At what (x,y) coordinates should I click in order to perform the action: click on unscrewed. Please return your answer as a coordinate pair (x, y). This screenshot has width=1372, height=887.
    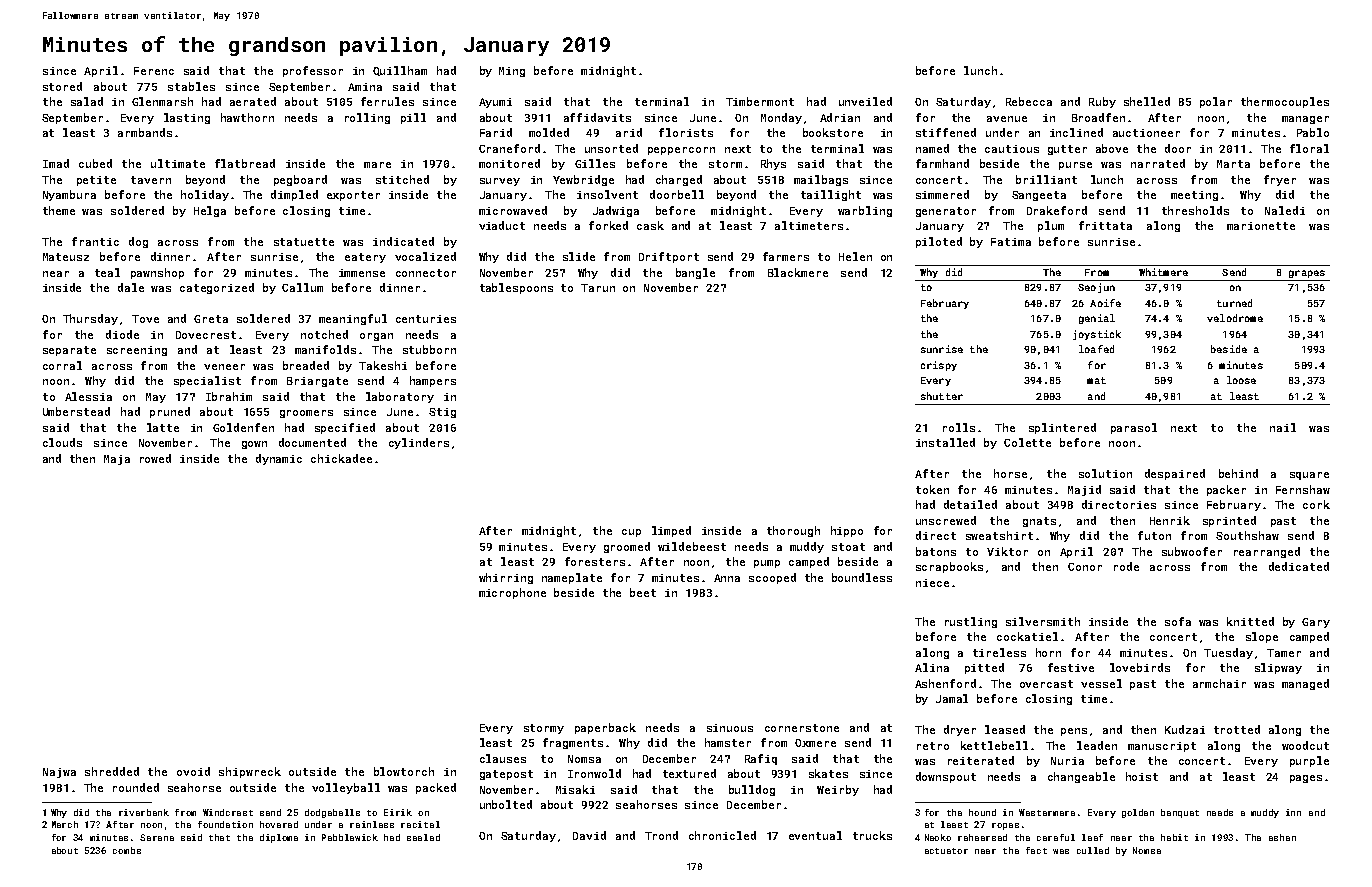
    Looking at the image, I should click on (946, 520).
